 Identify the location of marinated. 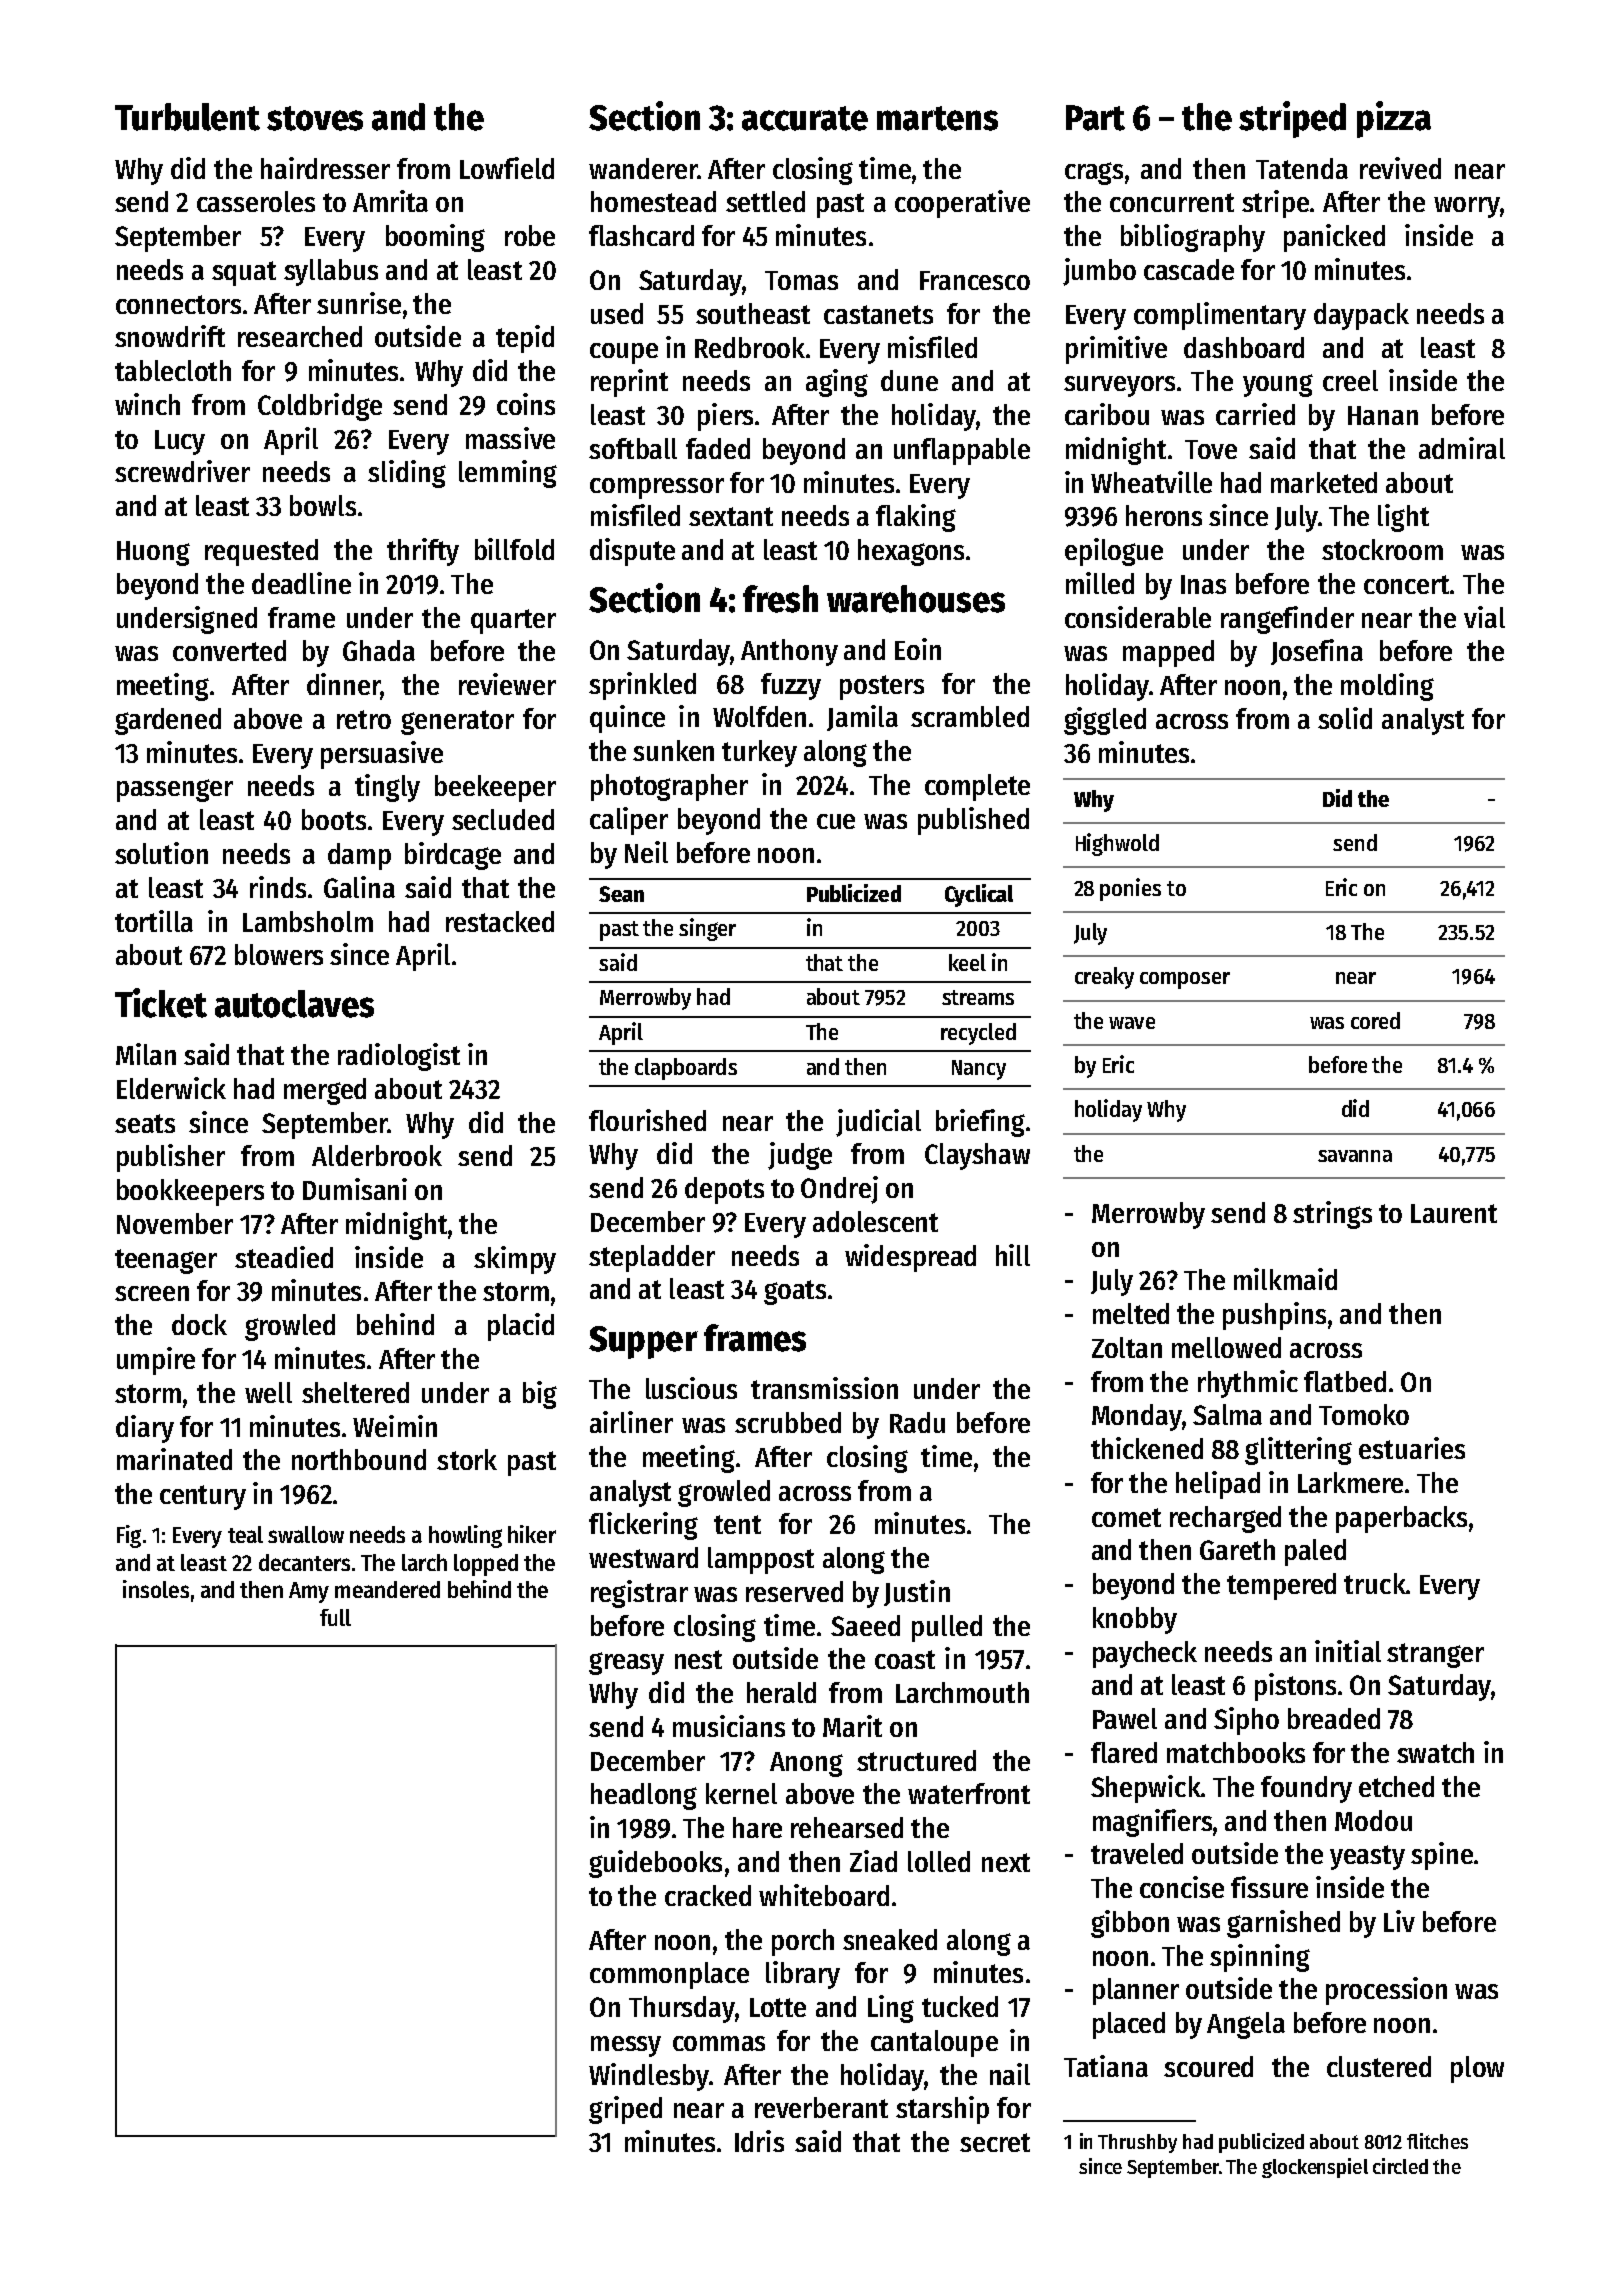
(174, 1459).
